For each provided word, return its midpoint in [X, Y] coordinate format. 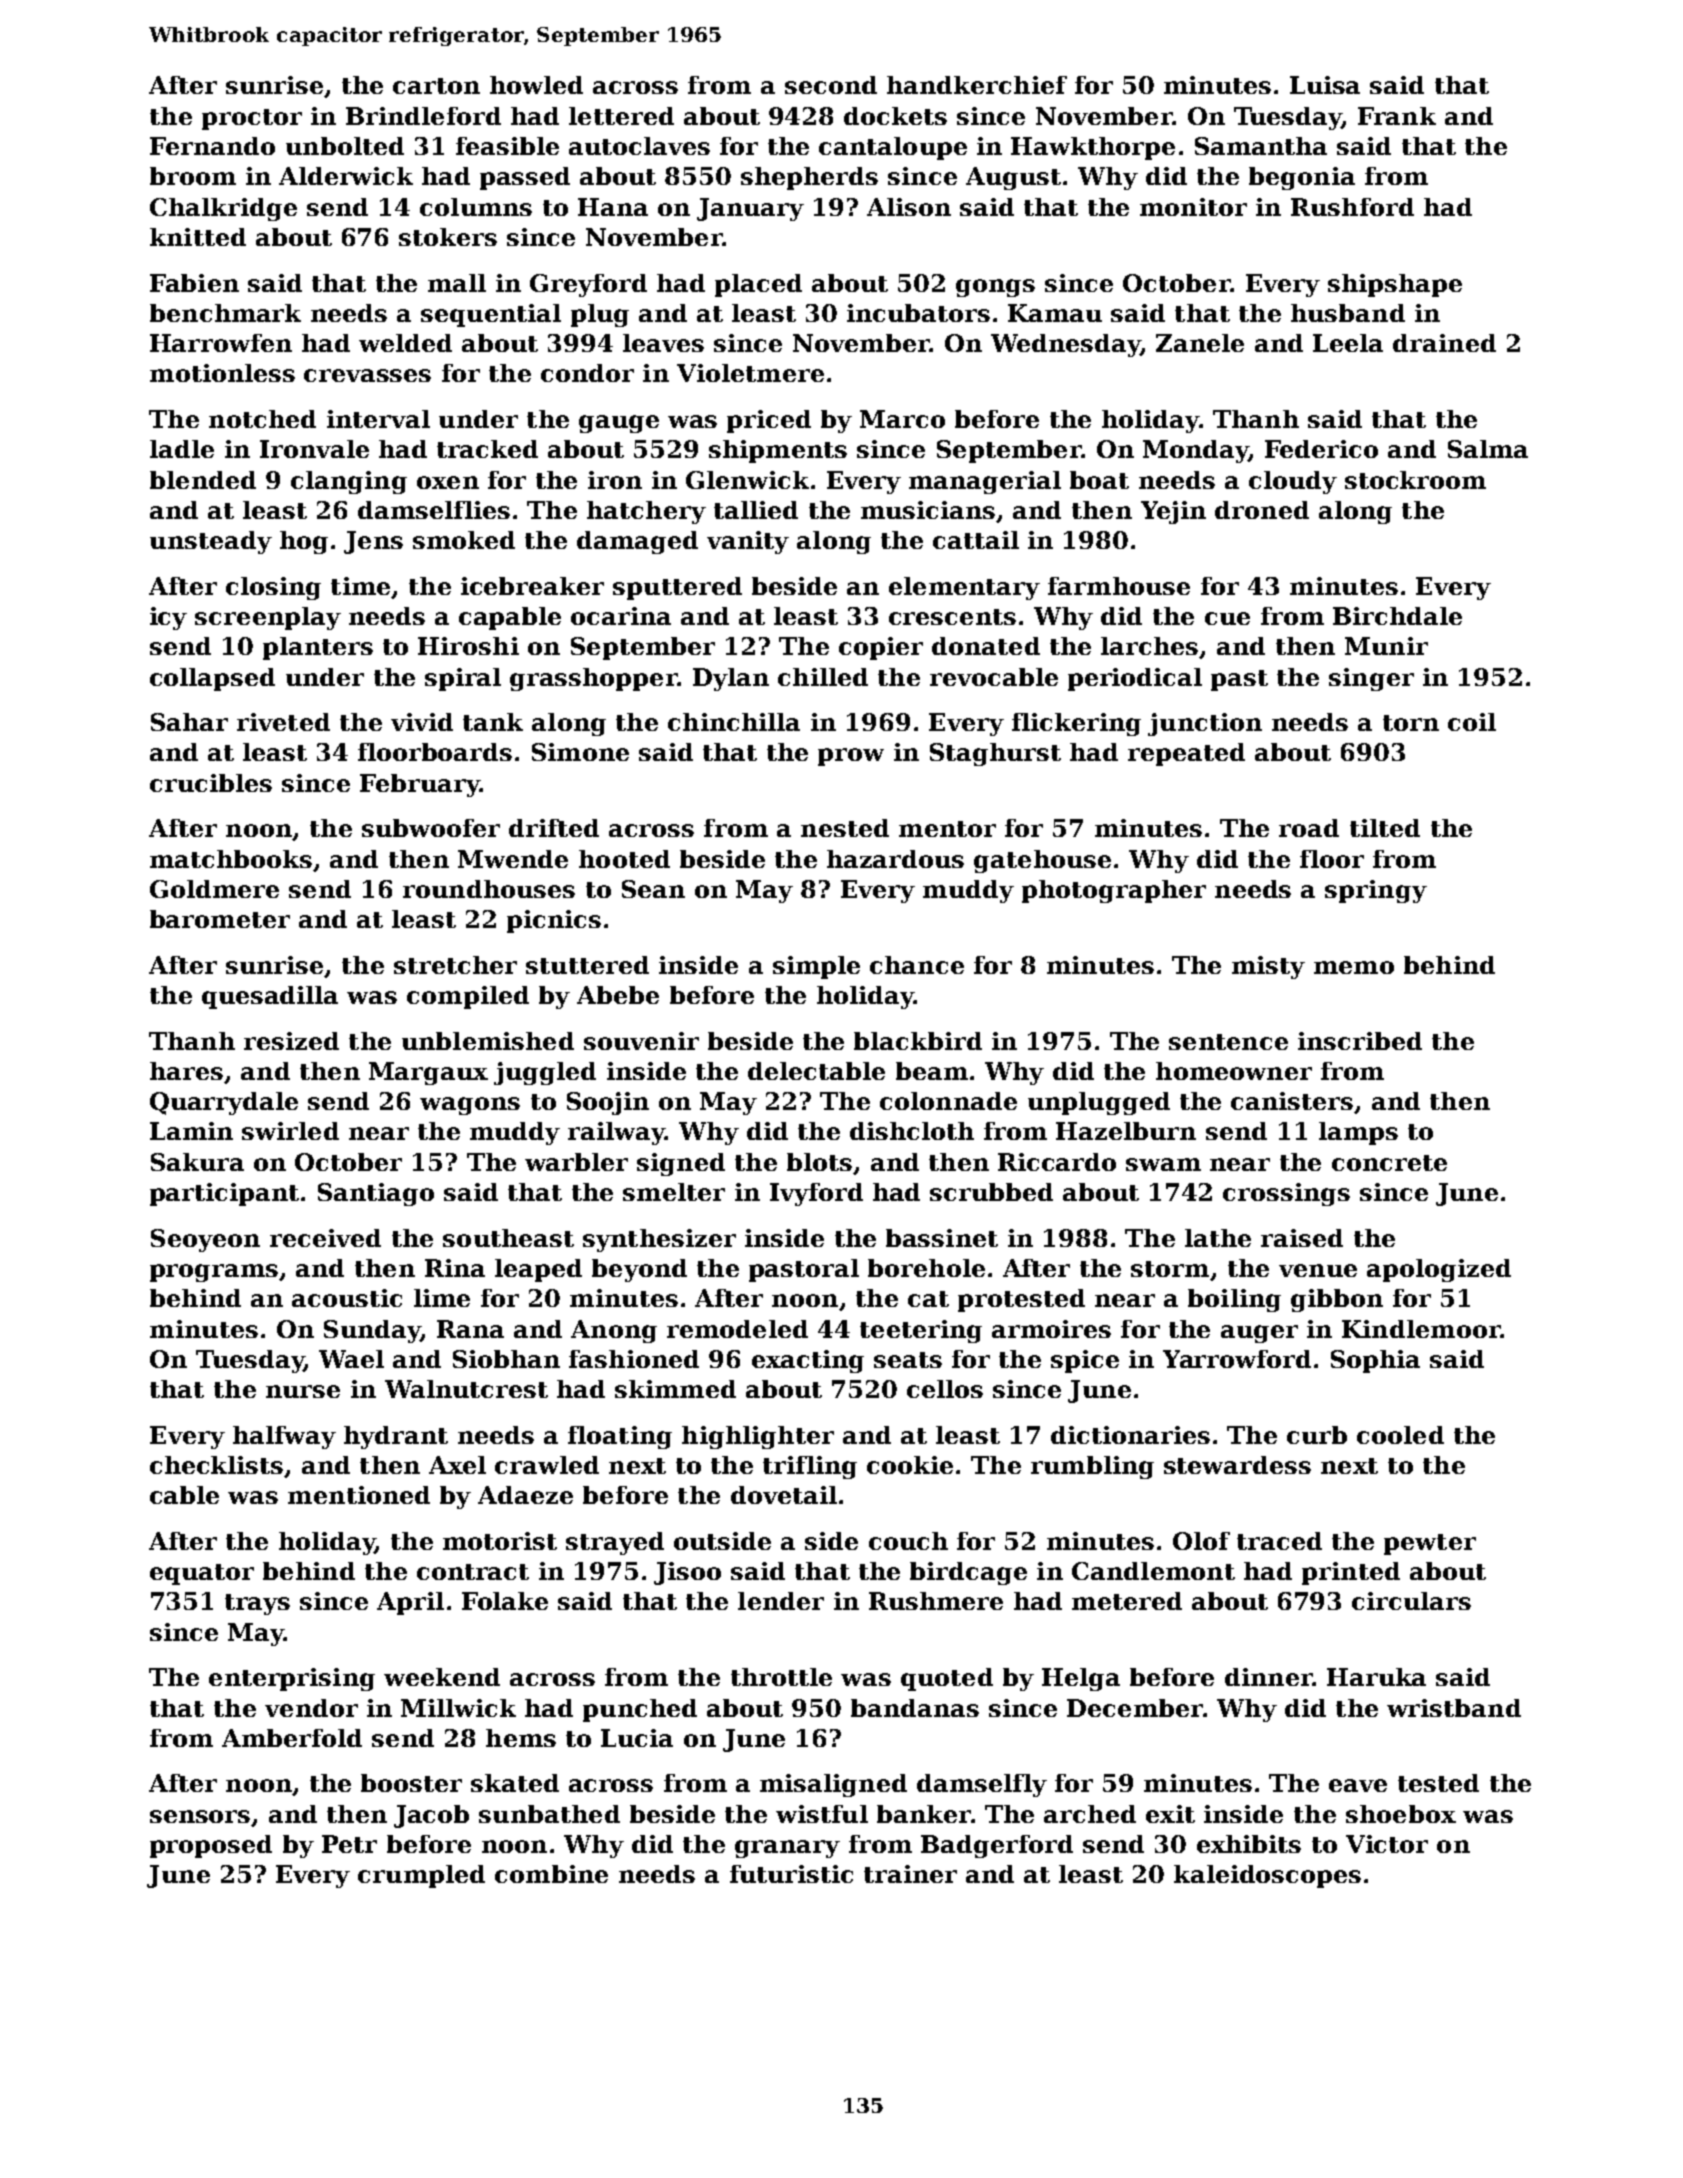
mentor [947, 829]
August [1013, 178]
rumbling [1092, 1467]
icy [168, 618]
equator [202, 1574]
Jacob [431, 1816]
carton [436, 86]
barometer [220, 919]
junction [1205, 724]
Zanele [1200, 343]
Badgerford [997, 1846]
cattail [976, 540]
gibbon [1337, 1300]
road [1309, 828]
